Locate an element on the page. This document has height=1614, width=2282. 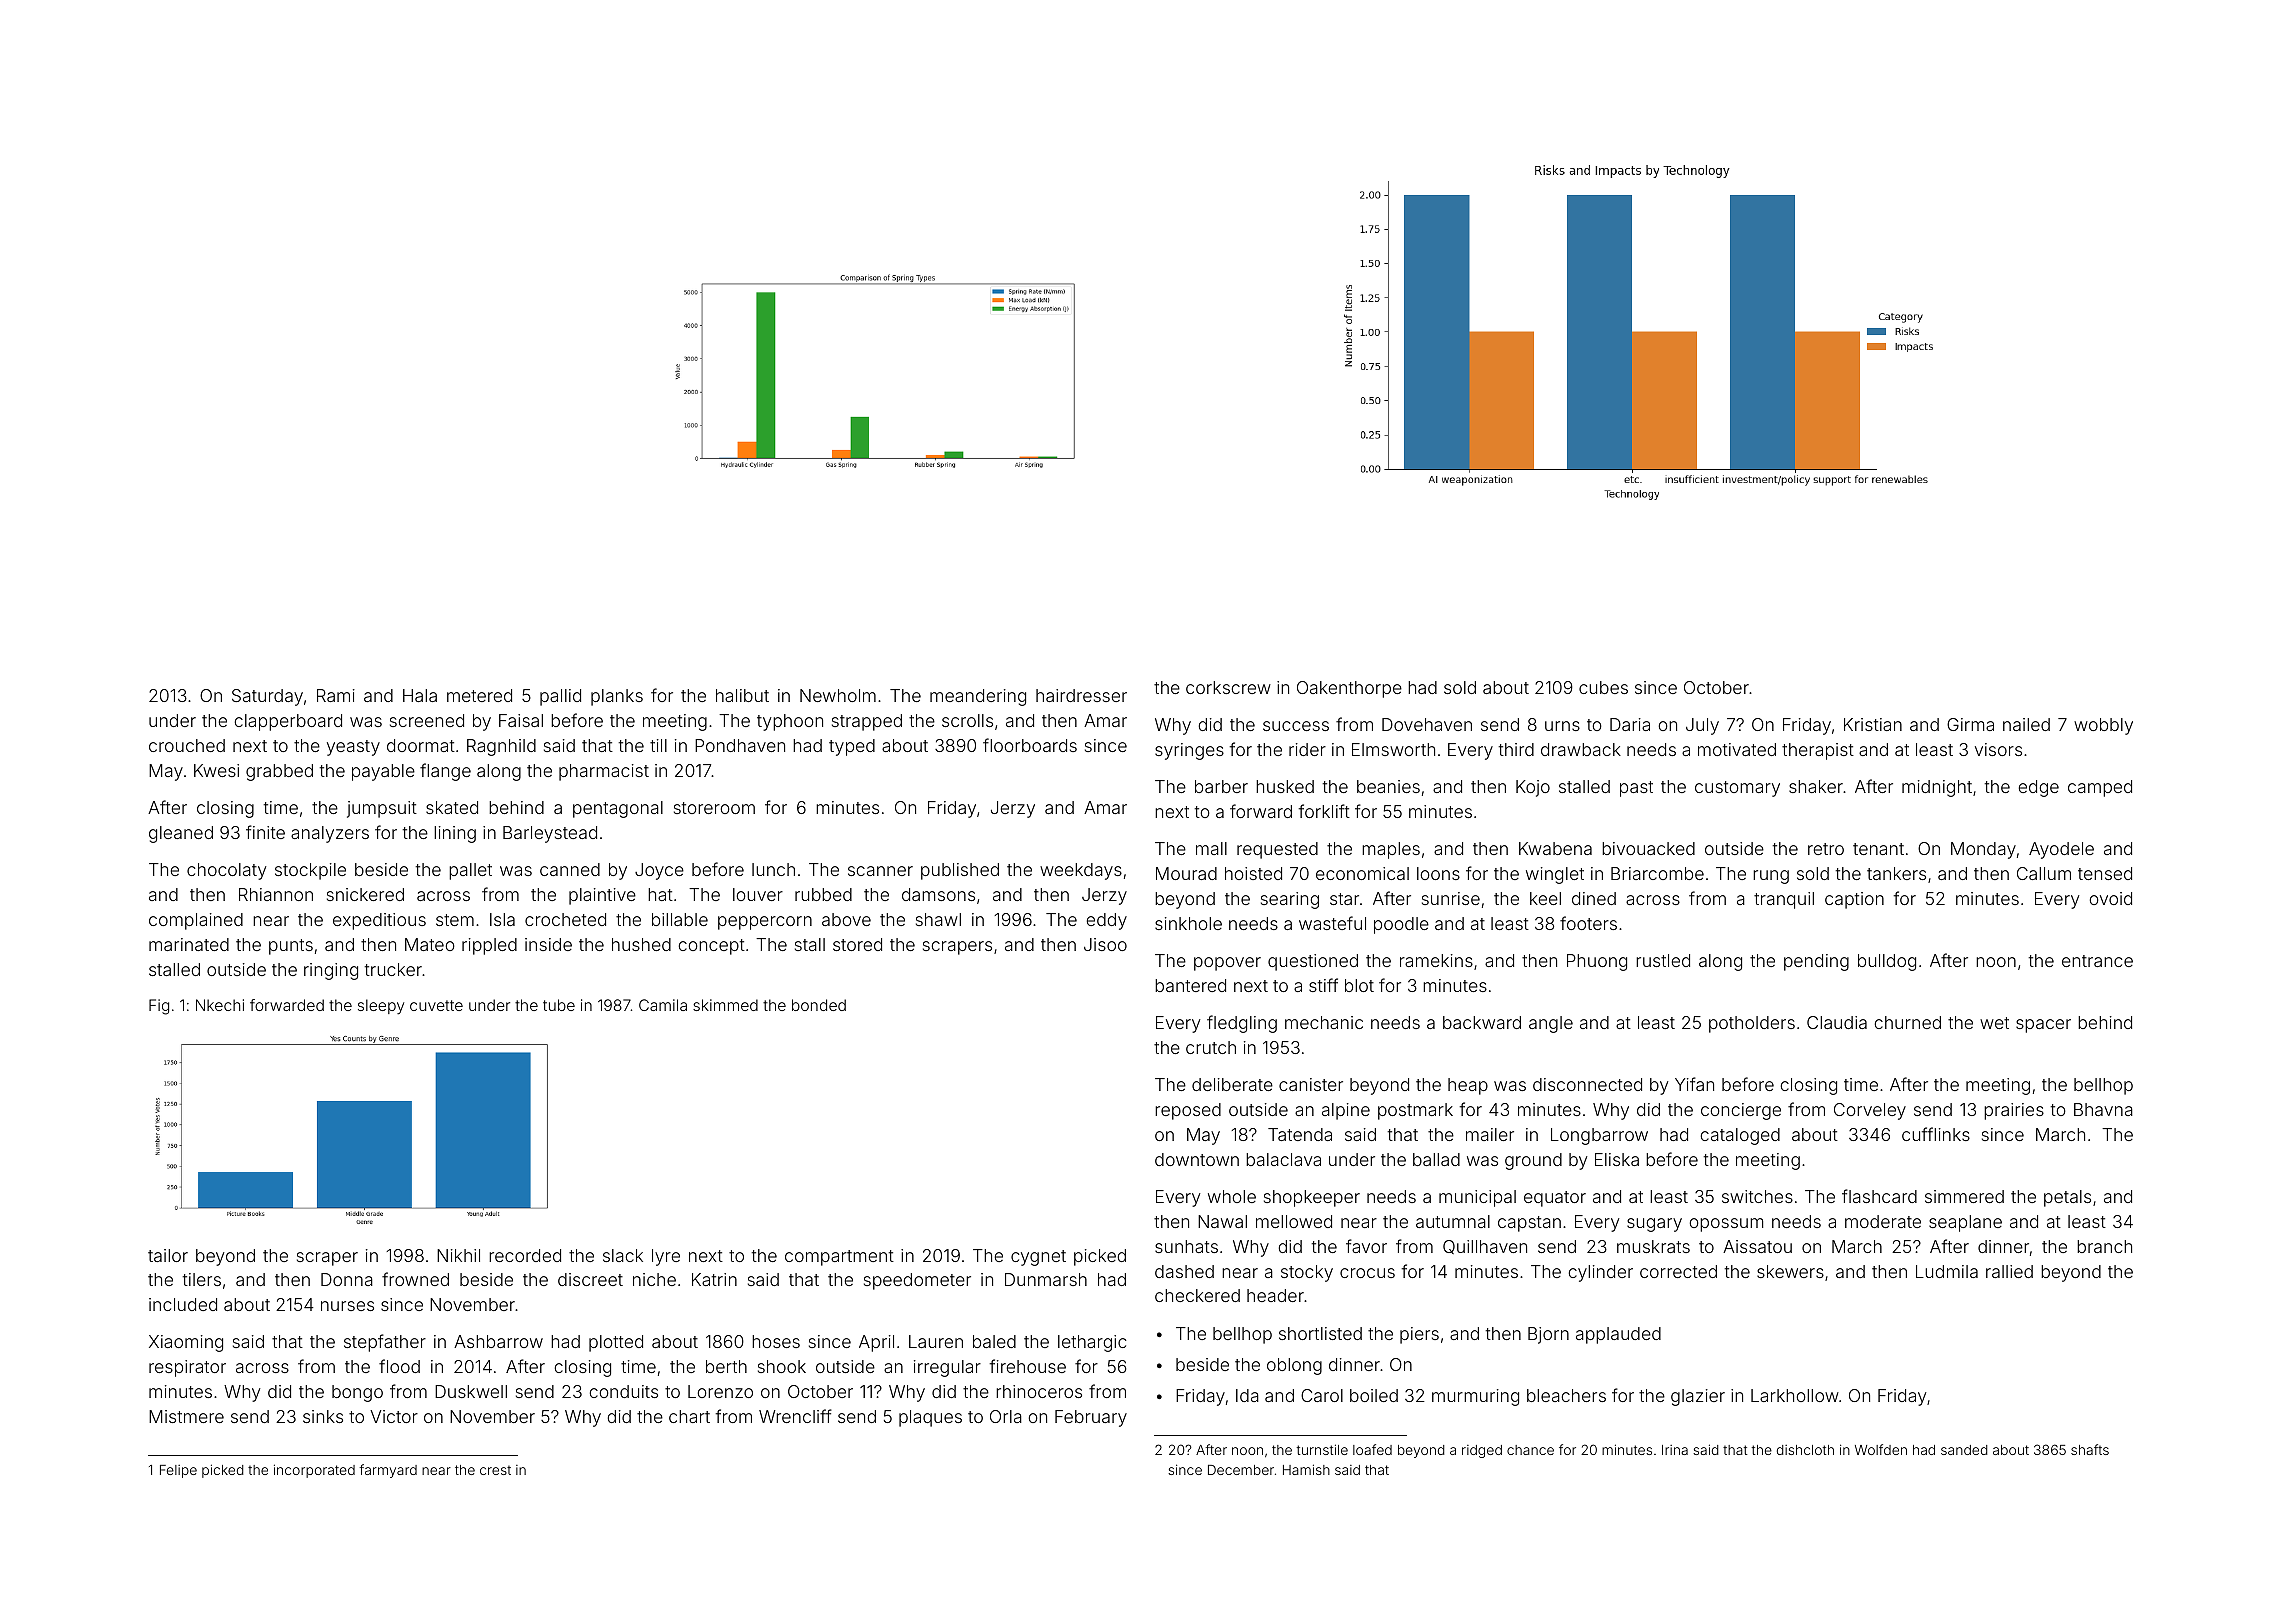
skimmed is located at coordinates (725, 1005).
